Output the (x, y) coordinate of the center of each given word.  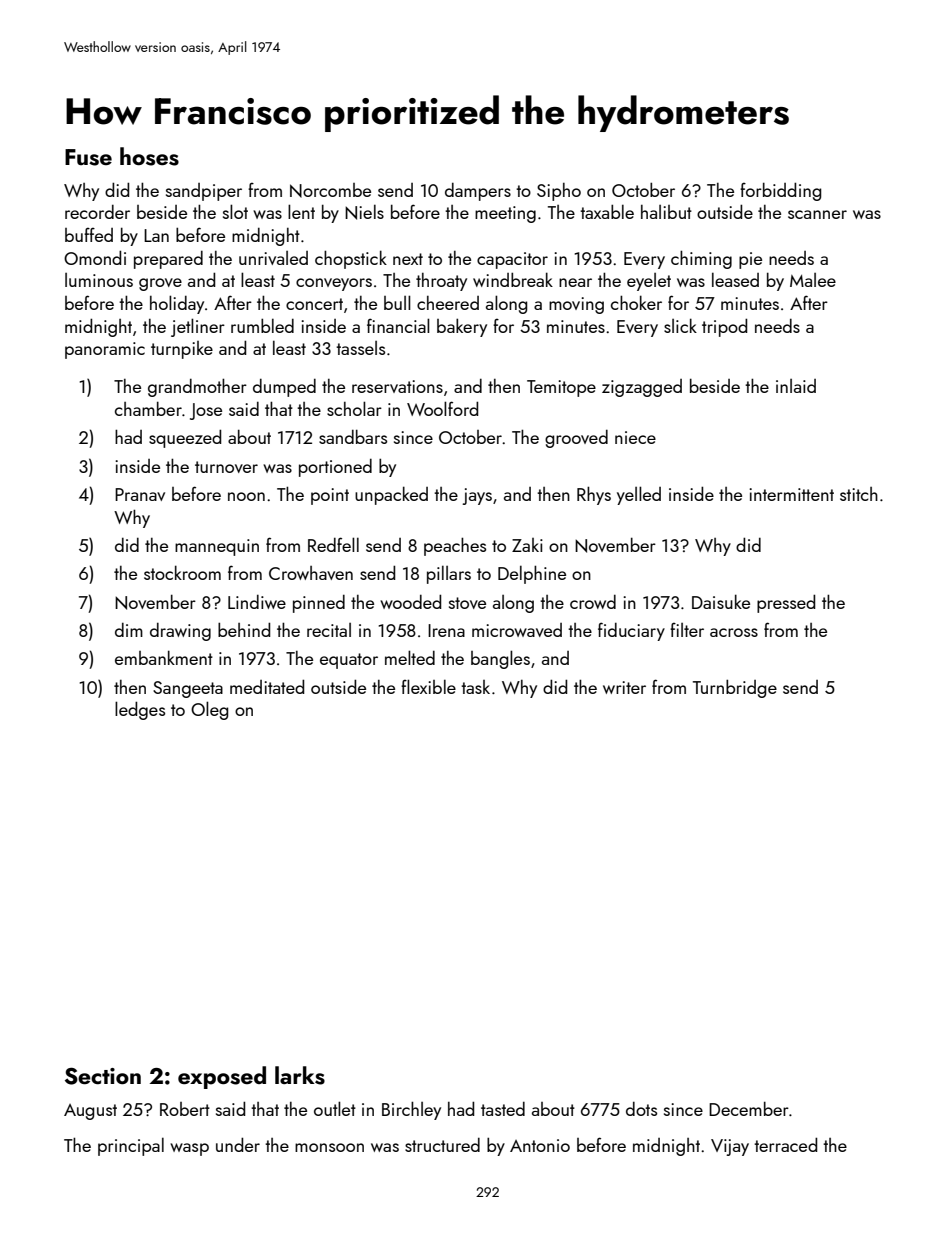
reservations (397, 386)
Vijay (730, 1147)
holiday (177, 304)
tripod (724, 327)
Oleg (209, 710)
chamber (148, 408)
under (238, 1144)
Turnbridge (735, 688)
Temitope (561, 388)
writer (624, 687)
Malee (813, 280)
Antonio (540, 1145)
